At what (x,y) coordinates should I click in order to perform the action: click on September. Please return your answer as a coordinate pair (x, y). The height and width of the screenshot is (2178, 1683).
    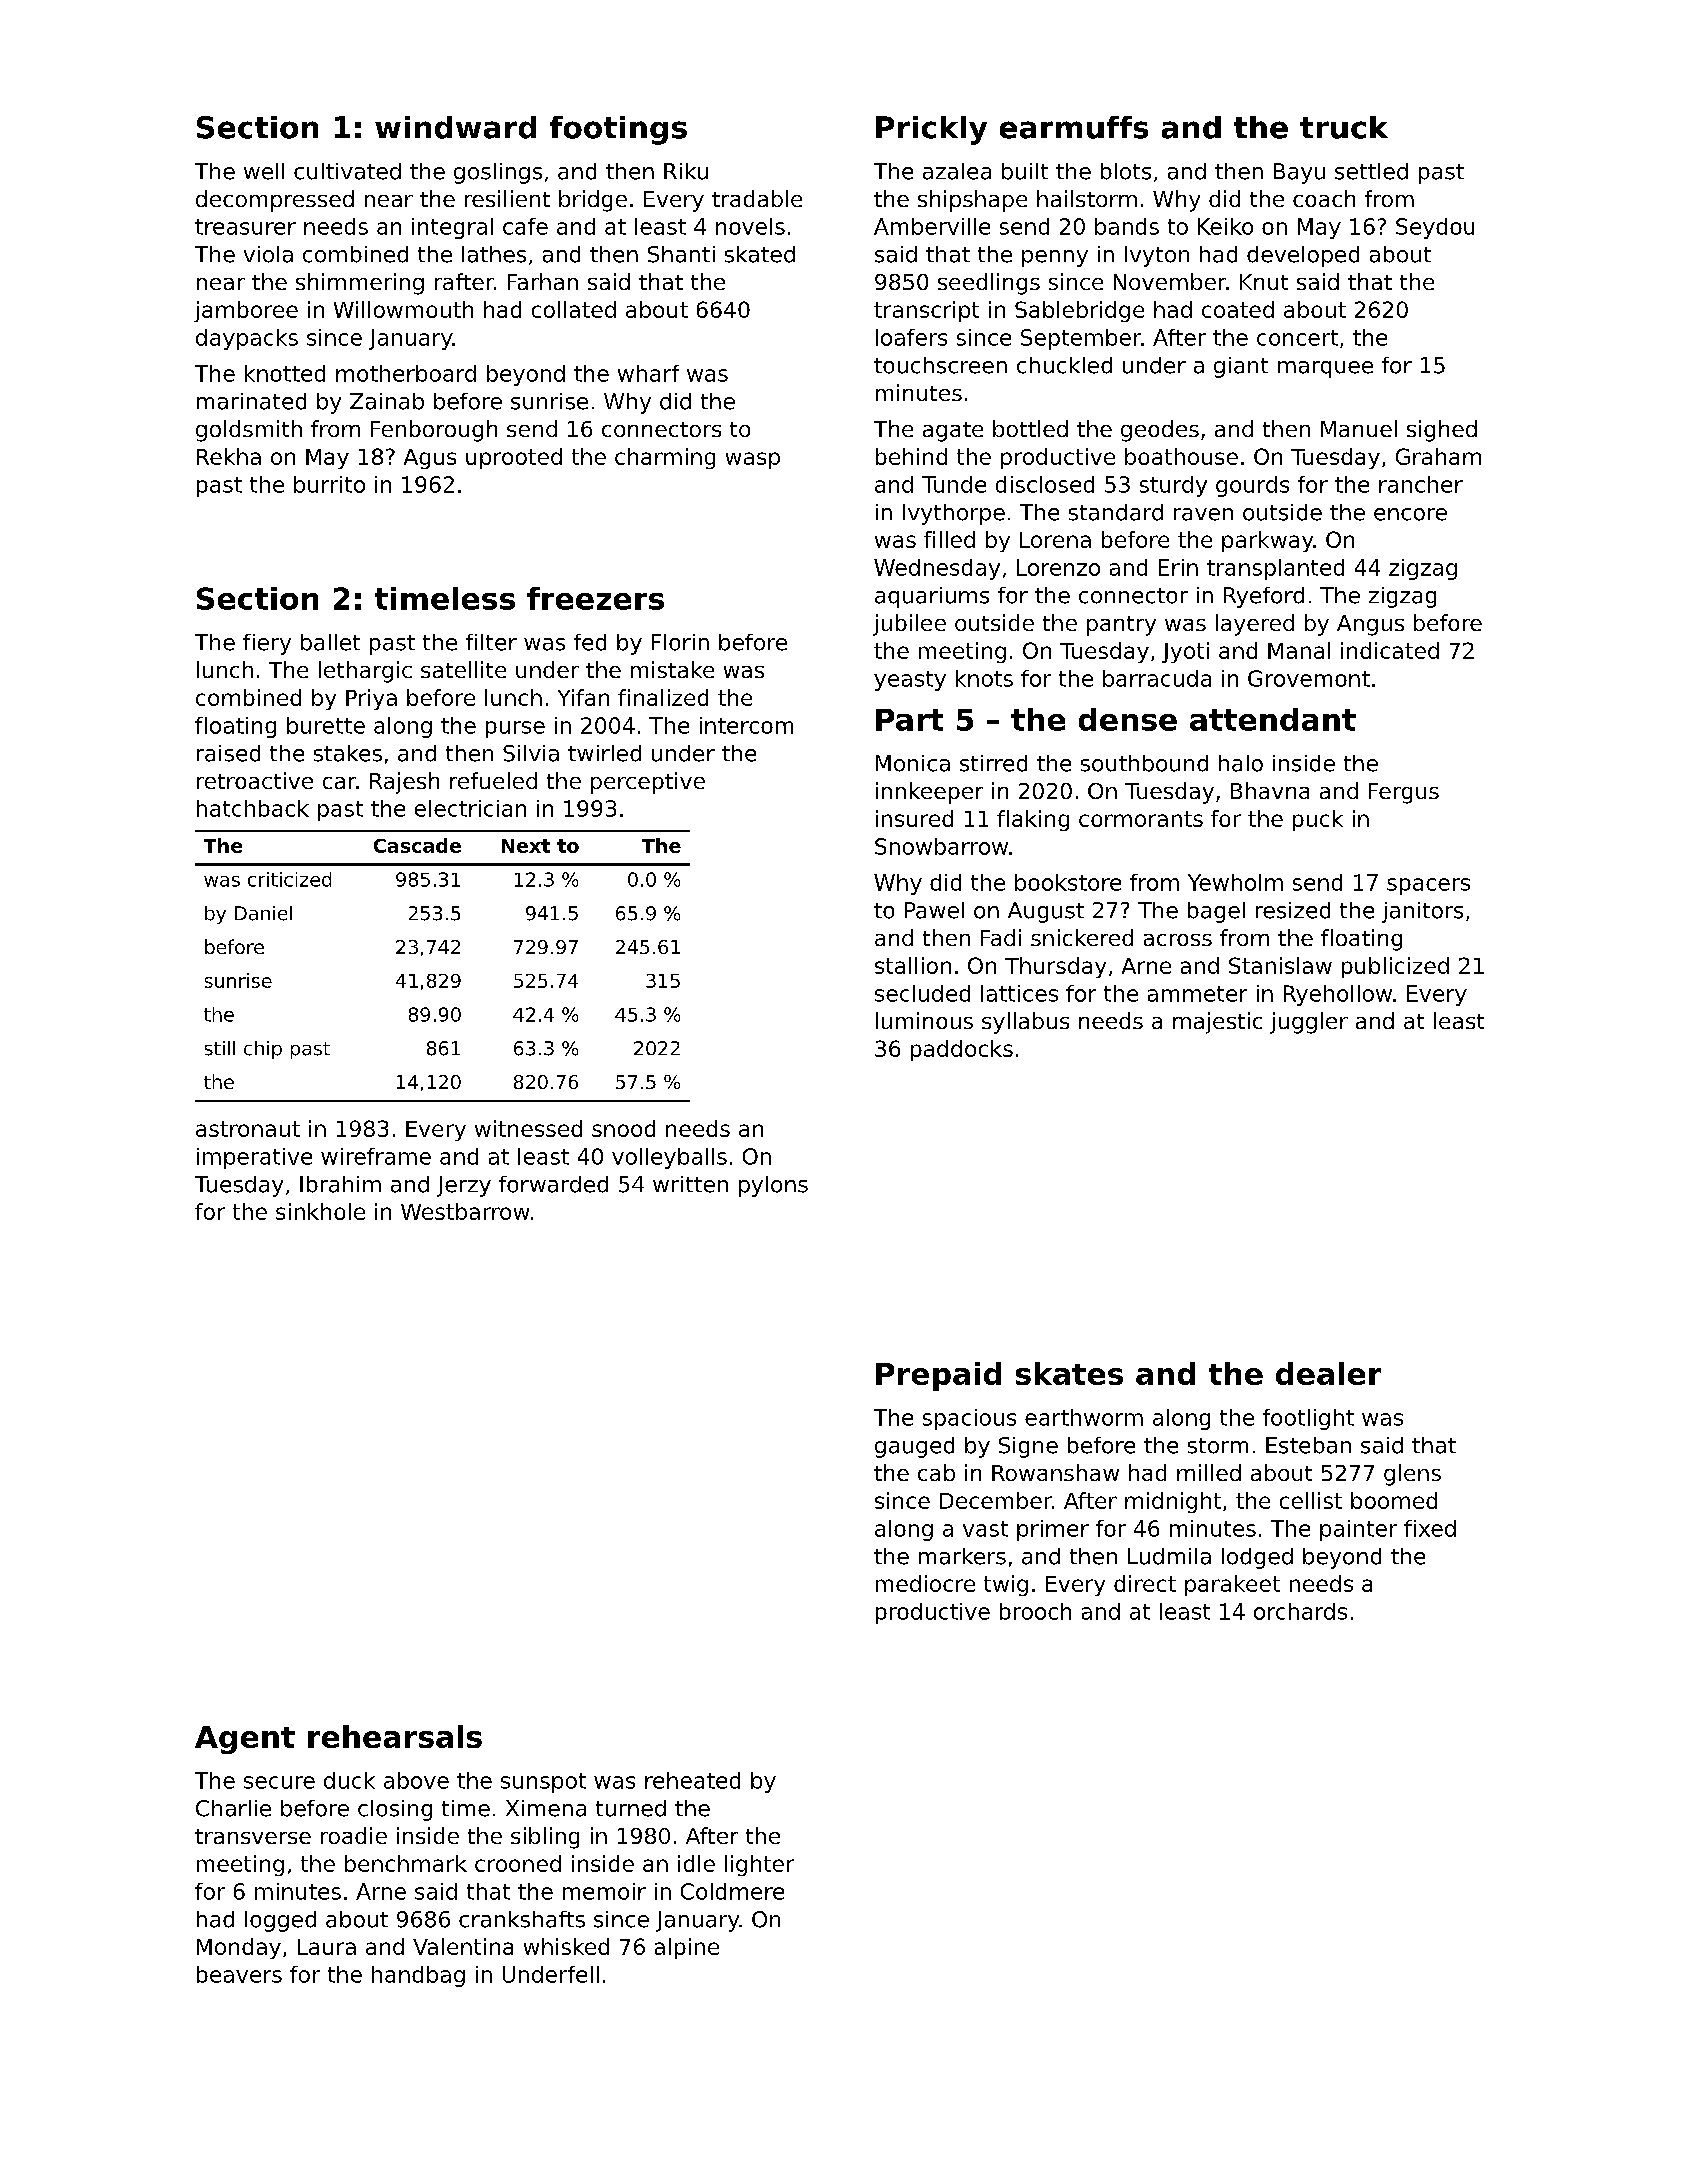
    Looking at the image, I should click on (1081, 339).
